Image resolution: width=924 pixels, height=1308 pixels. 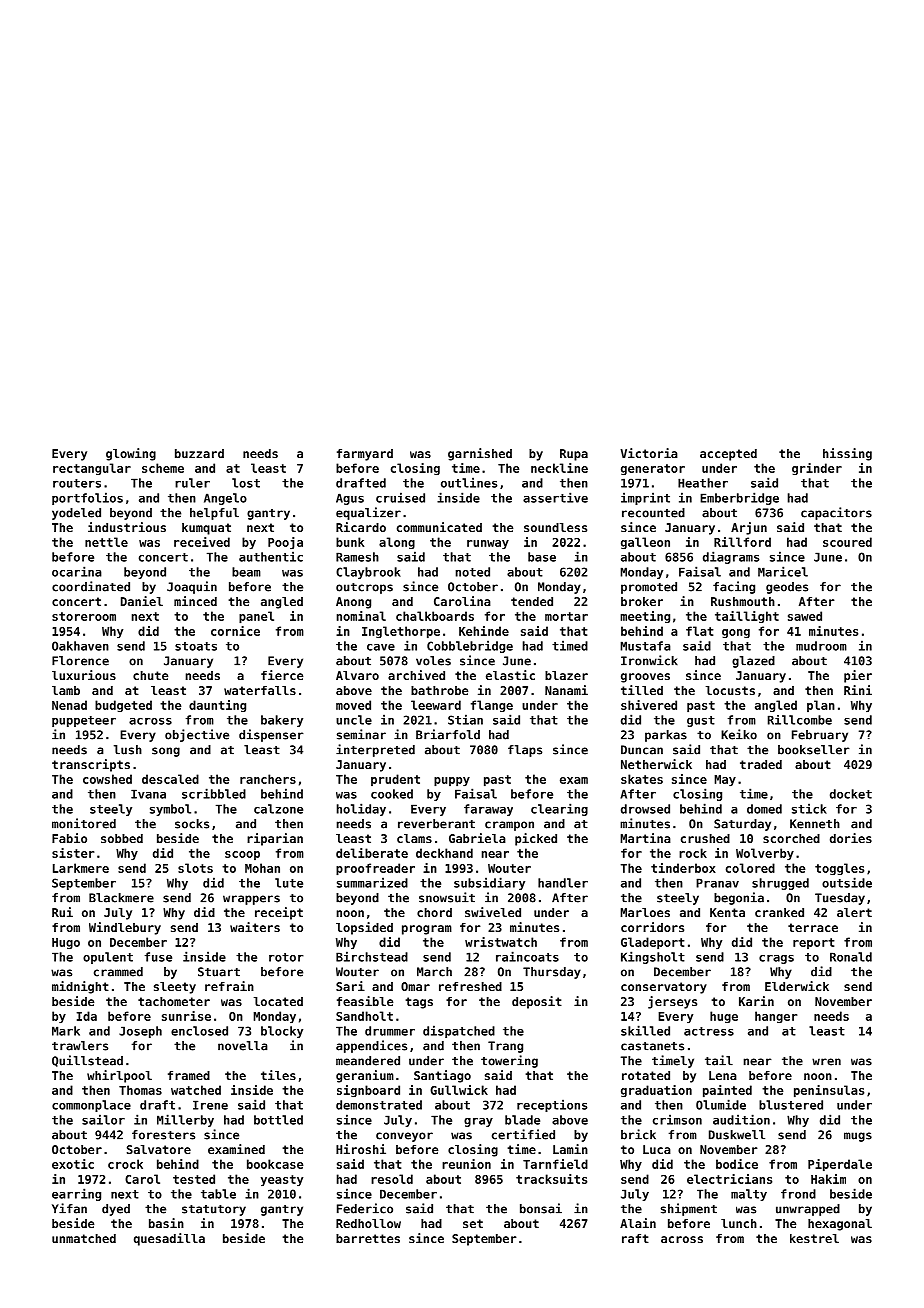 I want to click on Angelo, so click(x=225, y=499).
